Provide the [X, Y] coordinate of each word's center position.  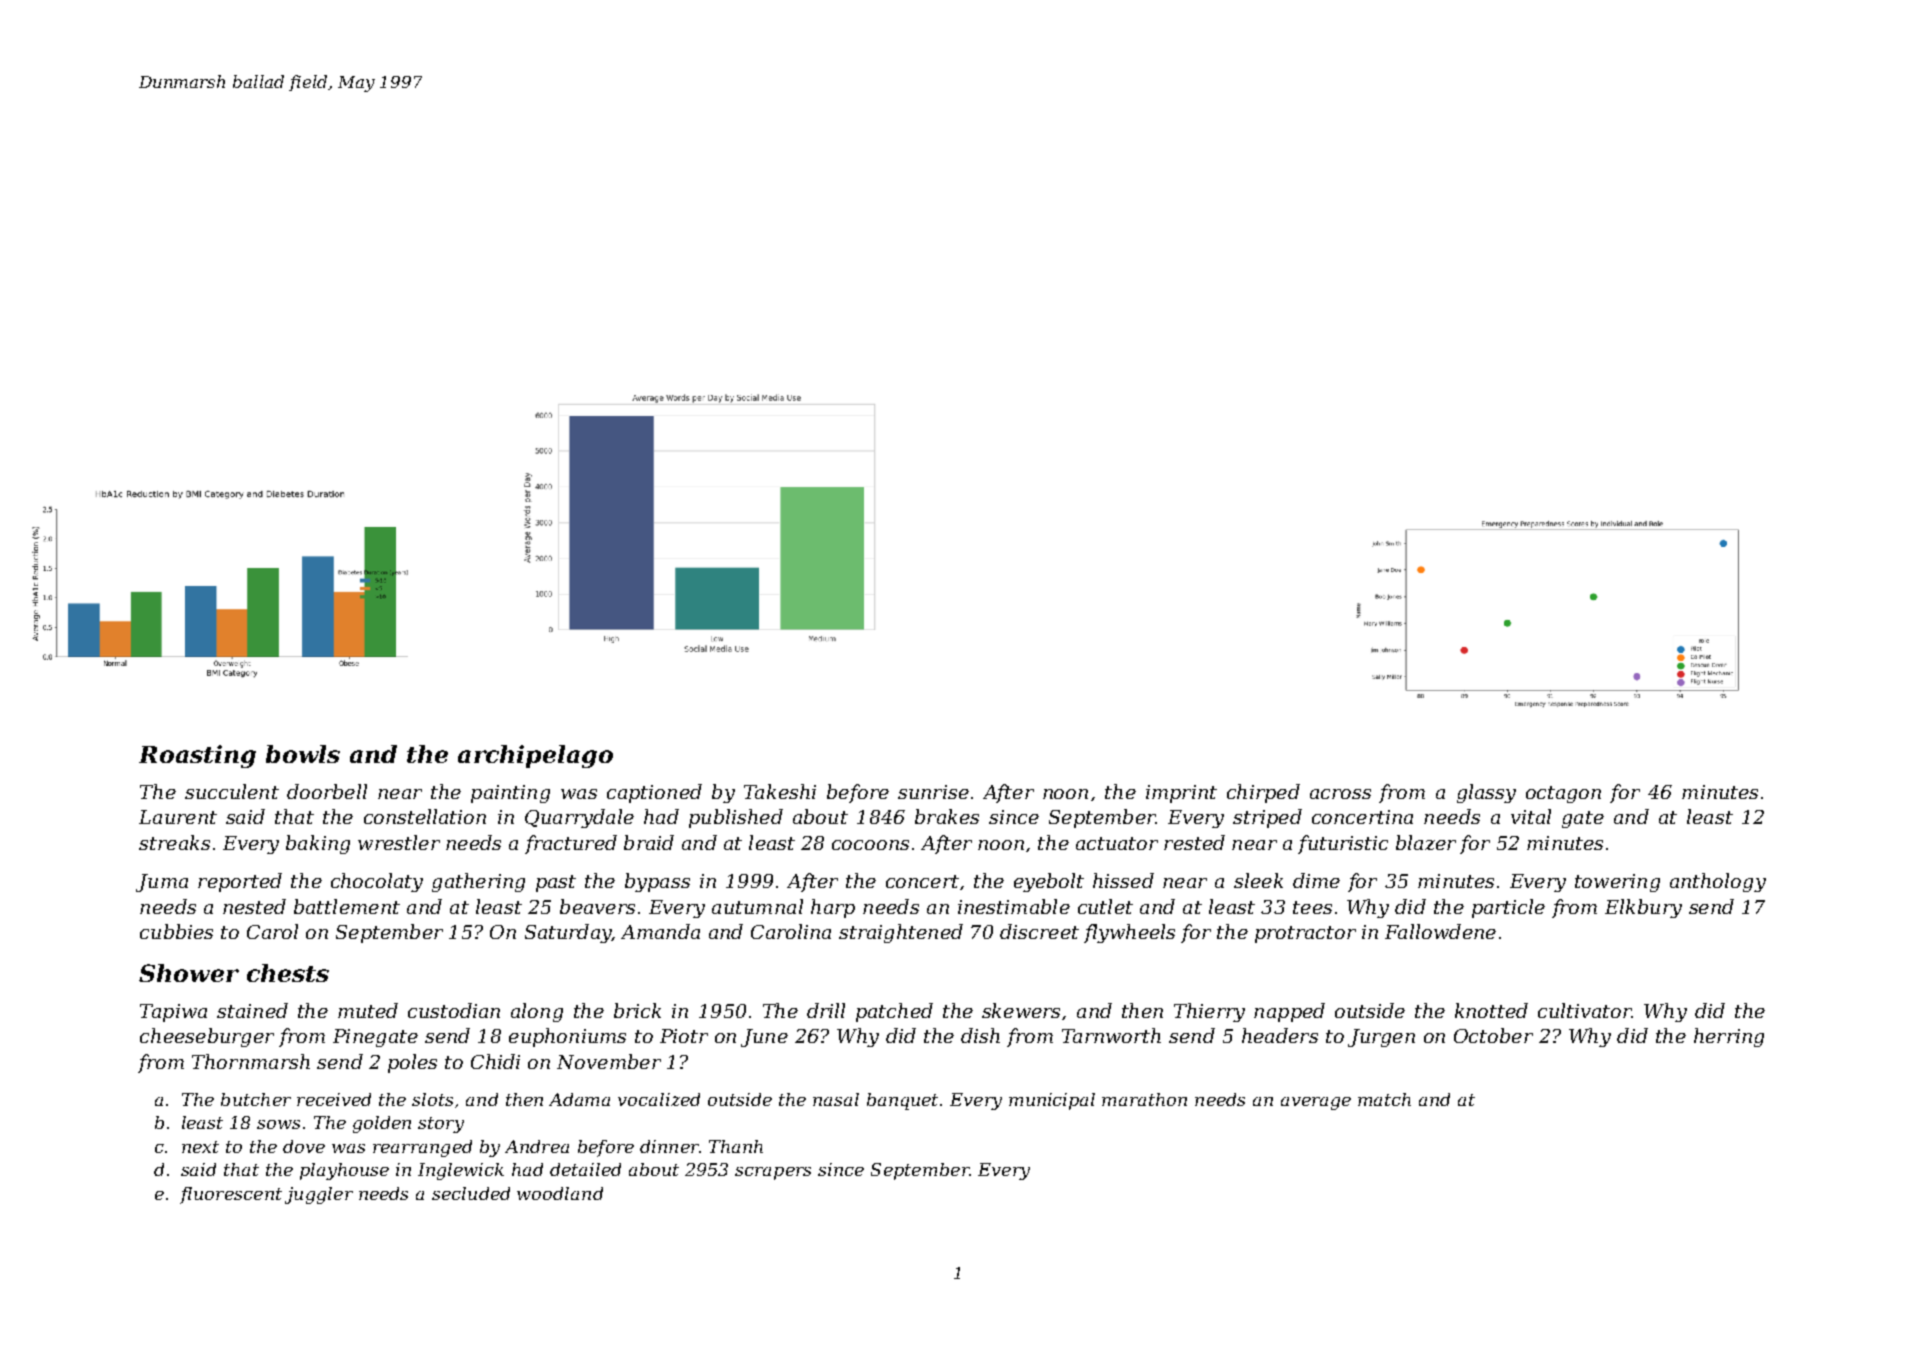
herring [1729, 1037]
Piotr [684, 1036]
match [1384, 1099]
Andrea [537, 1146]
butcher [256, 1099]
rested [1194, 842]
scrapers [773, 1173]
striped [1267, 818]
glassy [1486, 793]
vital [1531, 816]
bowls [303, 754]
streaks [174, 842]
